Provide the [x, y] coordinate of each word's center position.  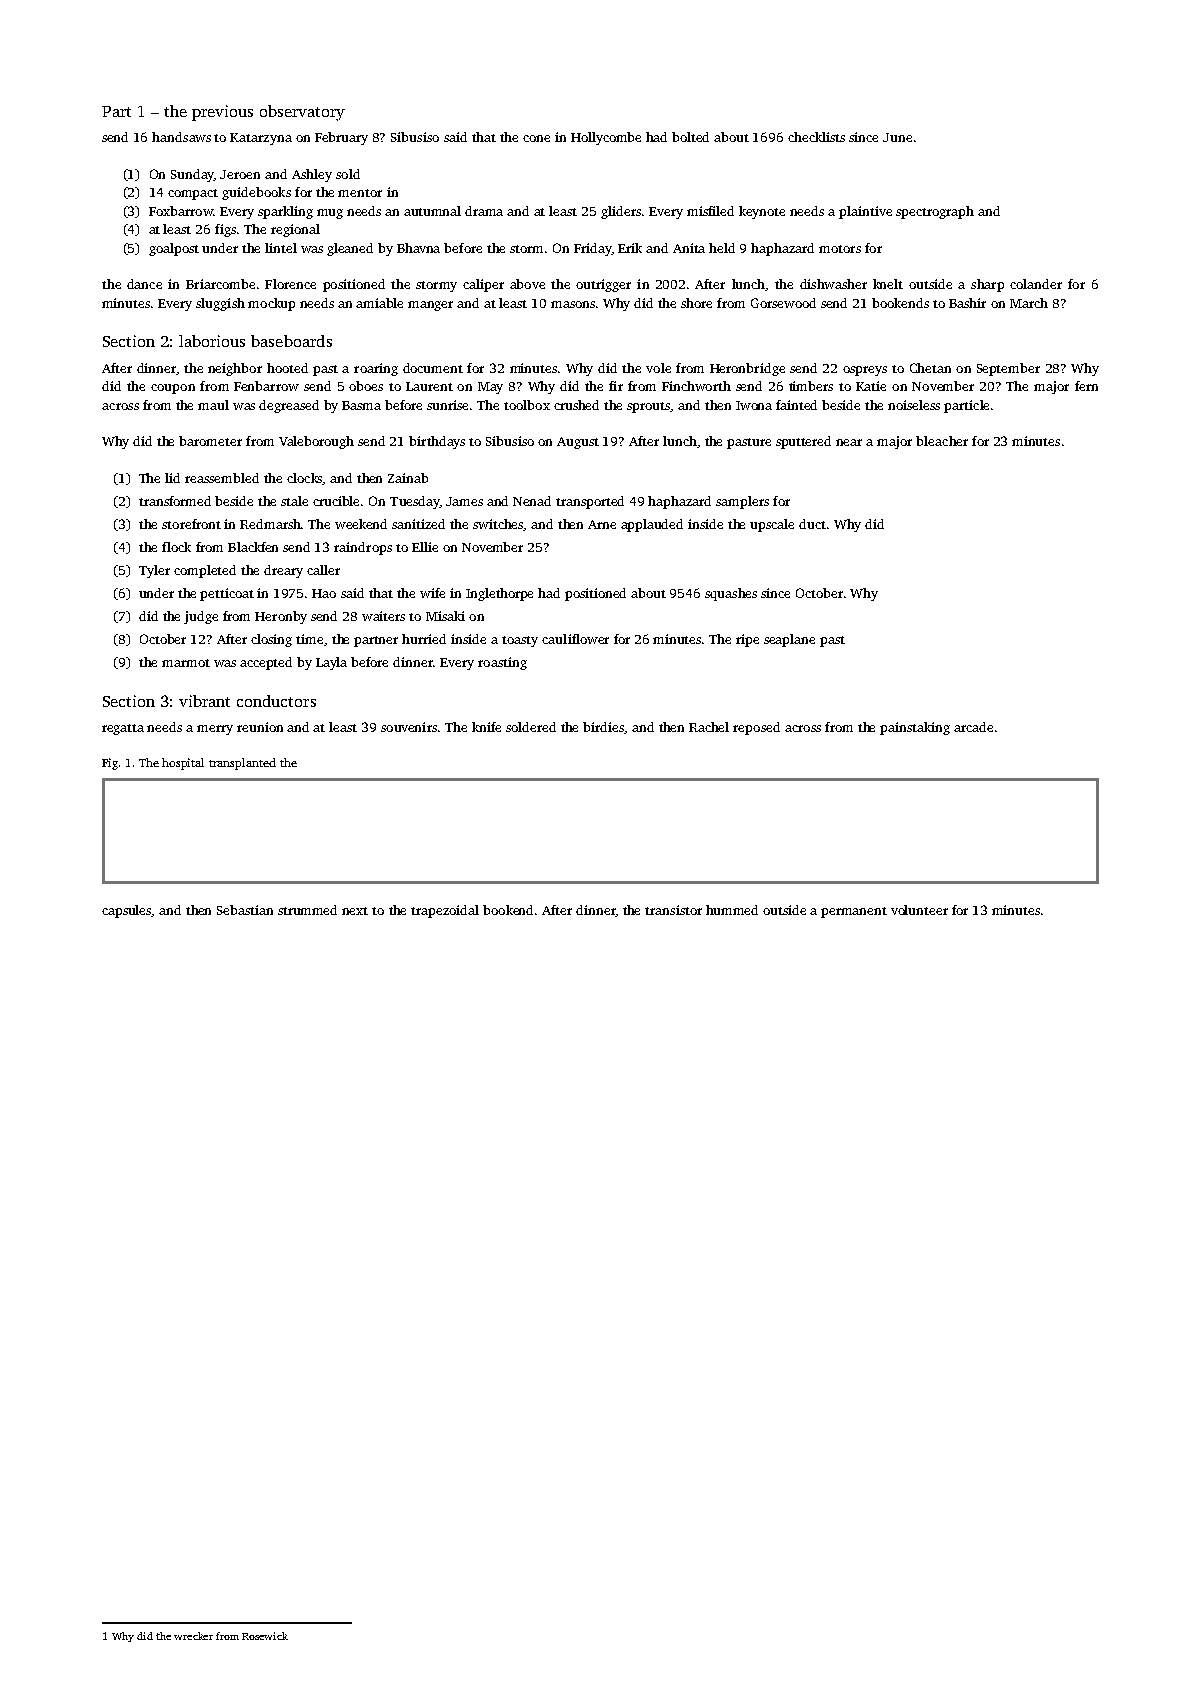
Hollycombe [606, 138]
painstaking [915, 728]
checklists [816, 137]
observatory [302, 113]
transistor [673, 910]
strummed [307, 910]
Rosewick [265, 1636]
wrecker [193, 1636]
